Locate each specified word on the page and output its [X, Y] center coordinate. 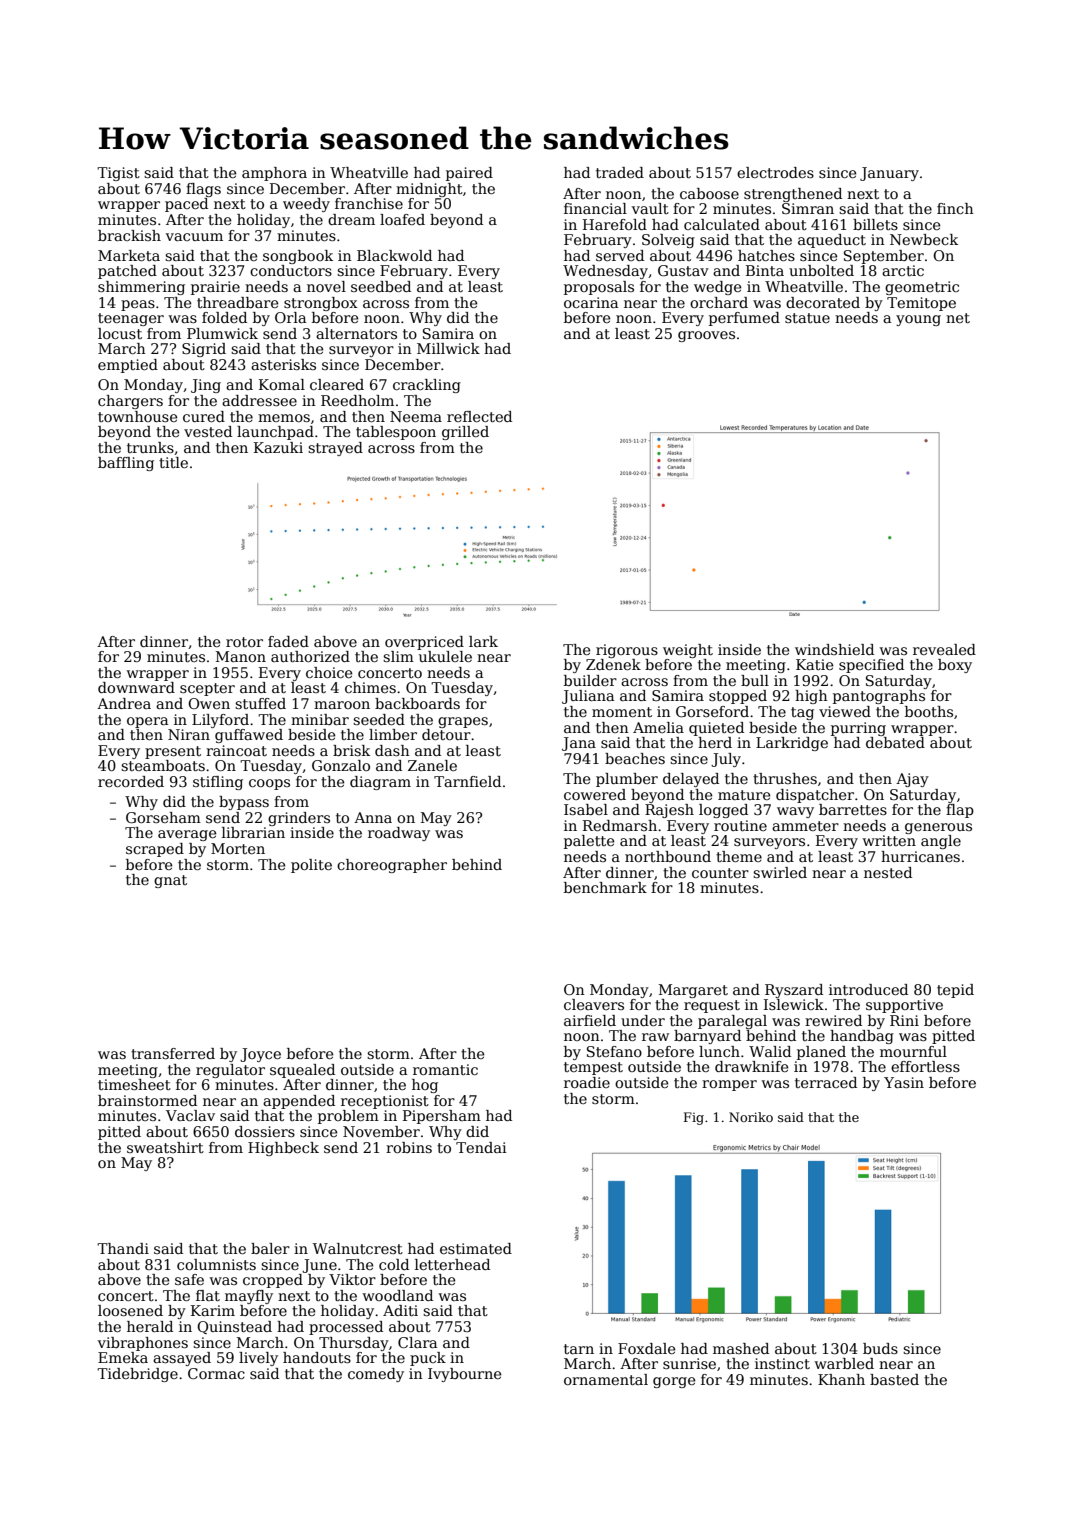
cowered [595, 794]
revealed [944, 649]
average [187, 835]
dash [392, 750]
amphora [274, 174]
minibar [320, 719]
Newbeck [924, 239]
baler [270, 1248]
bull [755, 680]
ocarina [591, 302]
